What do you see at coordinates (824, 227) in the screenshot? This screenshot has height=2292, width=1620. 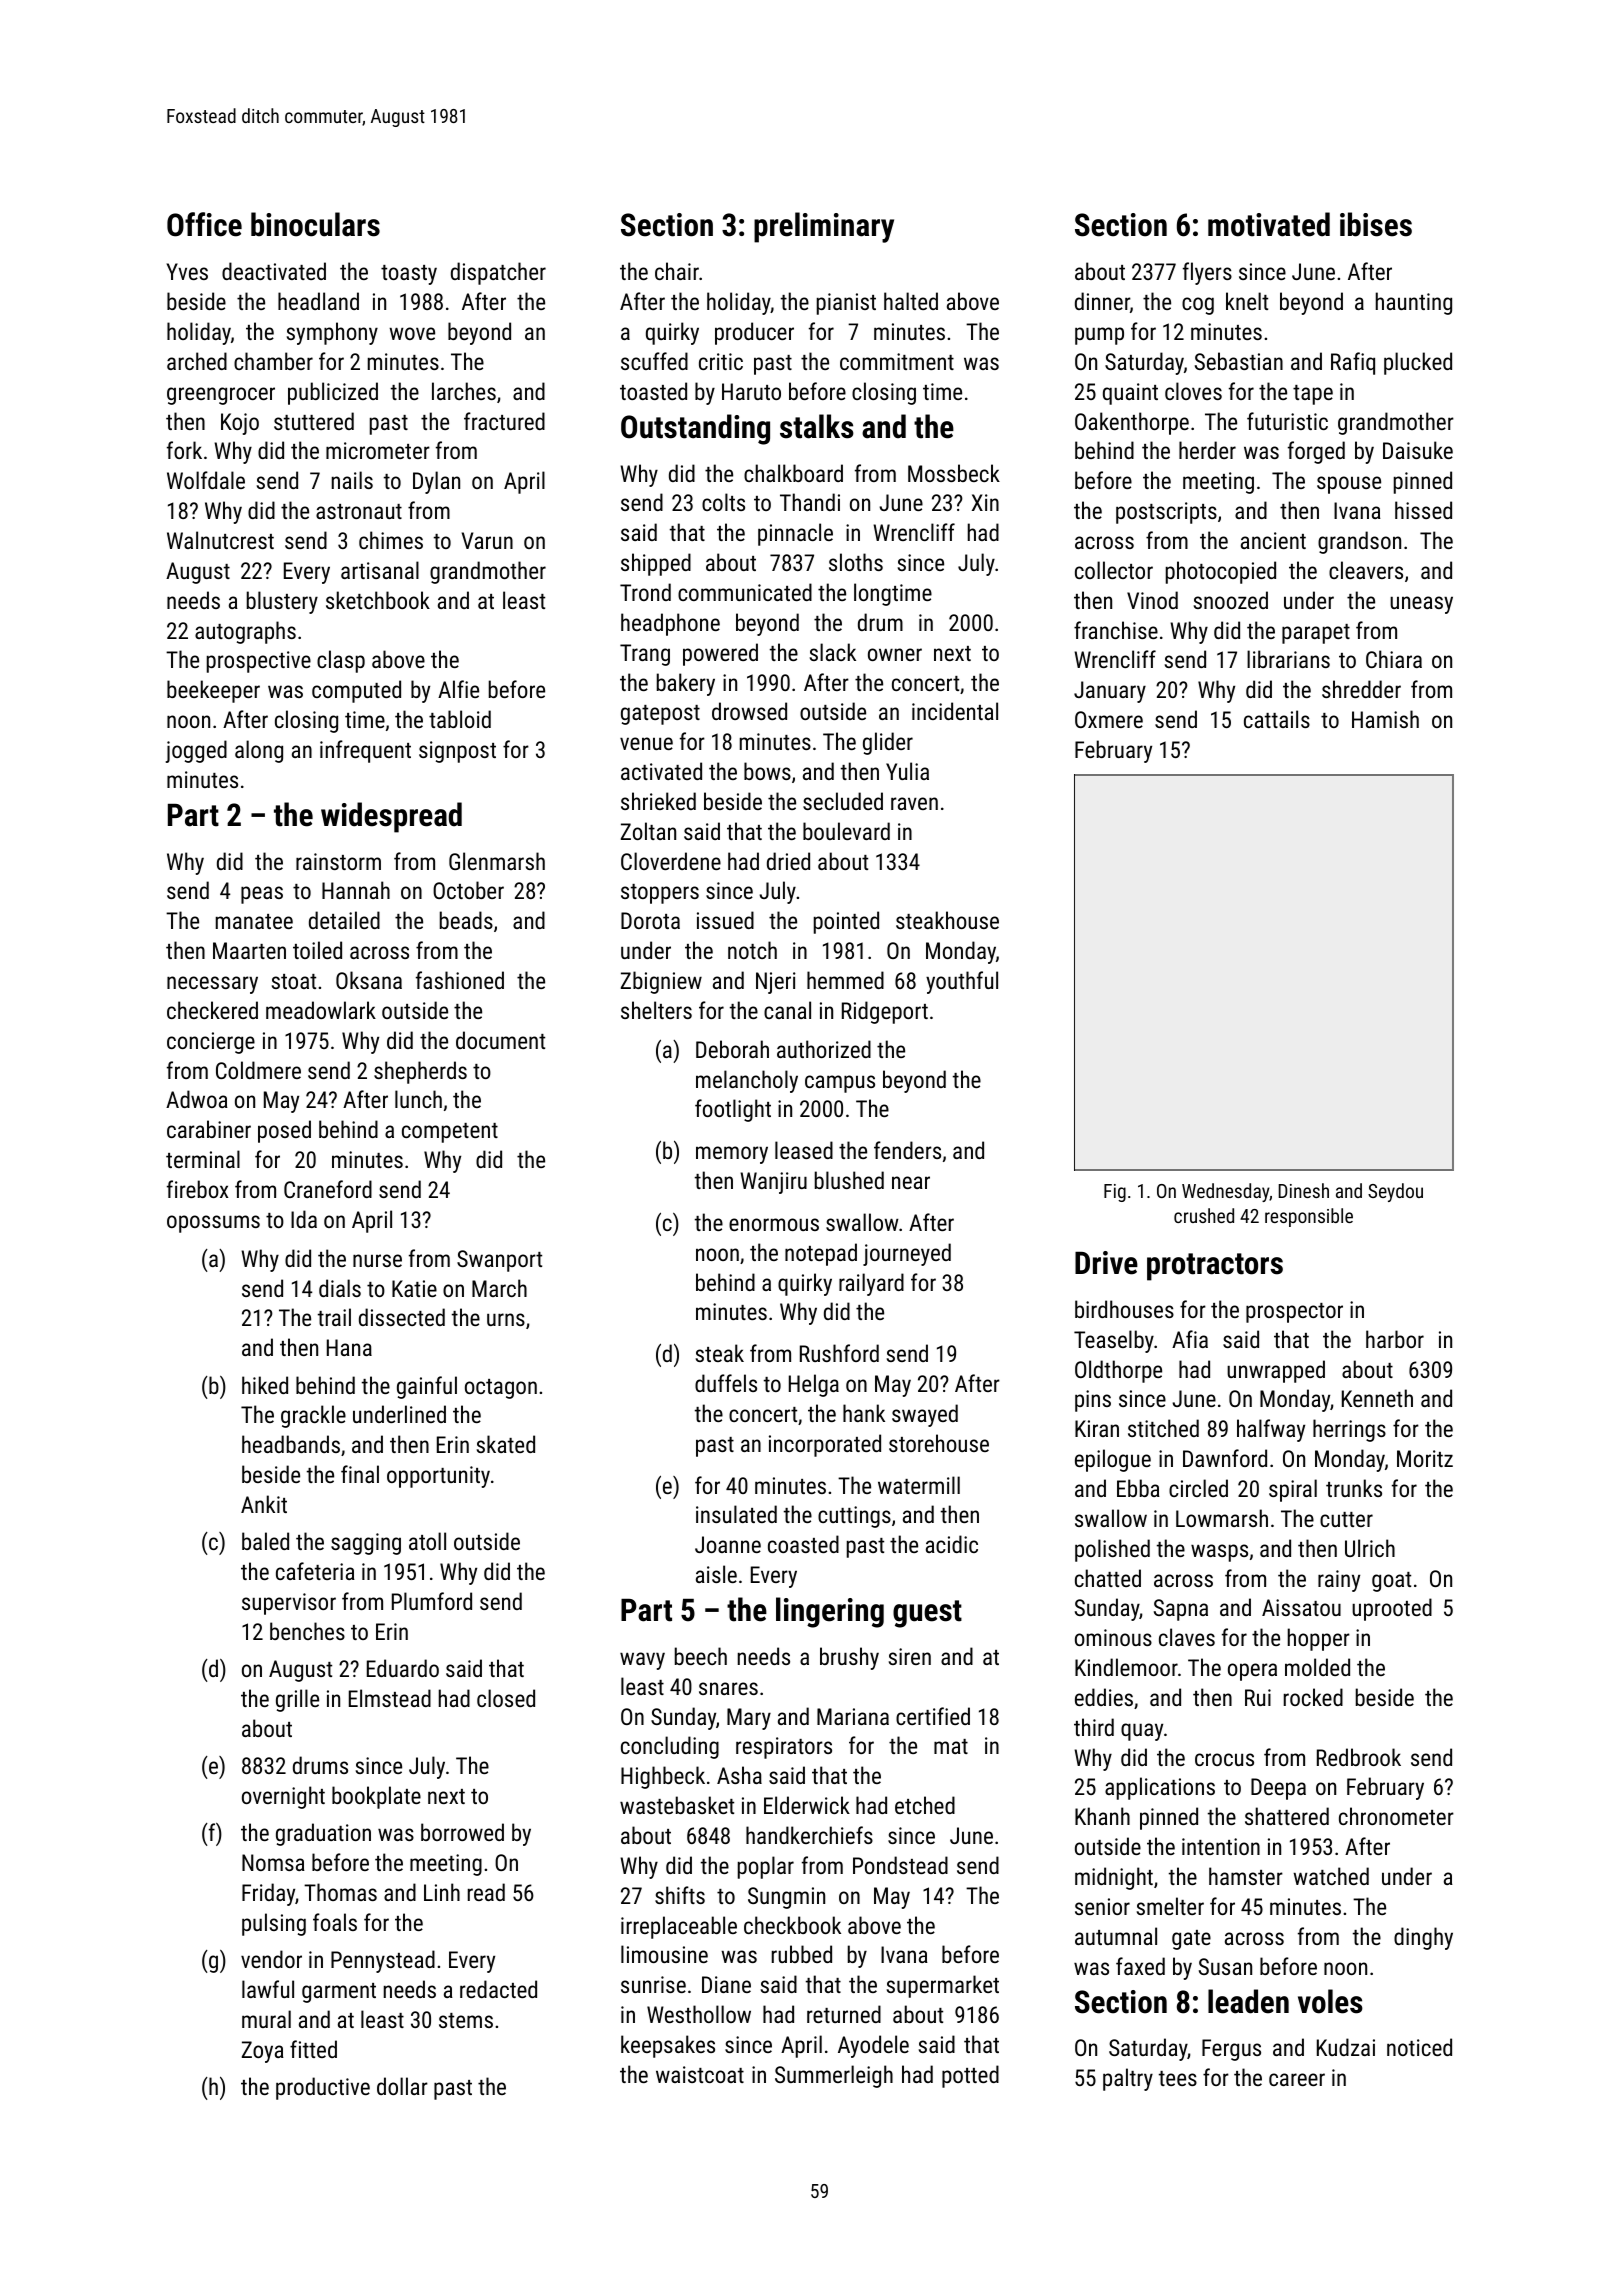 I see `preliminary` at bounding box center [824, 227].
